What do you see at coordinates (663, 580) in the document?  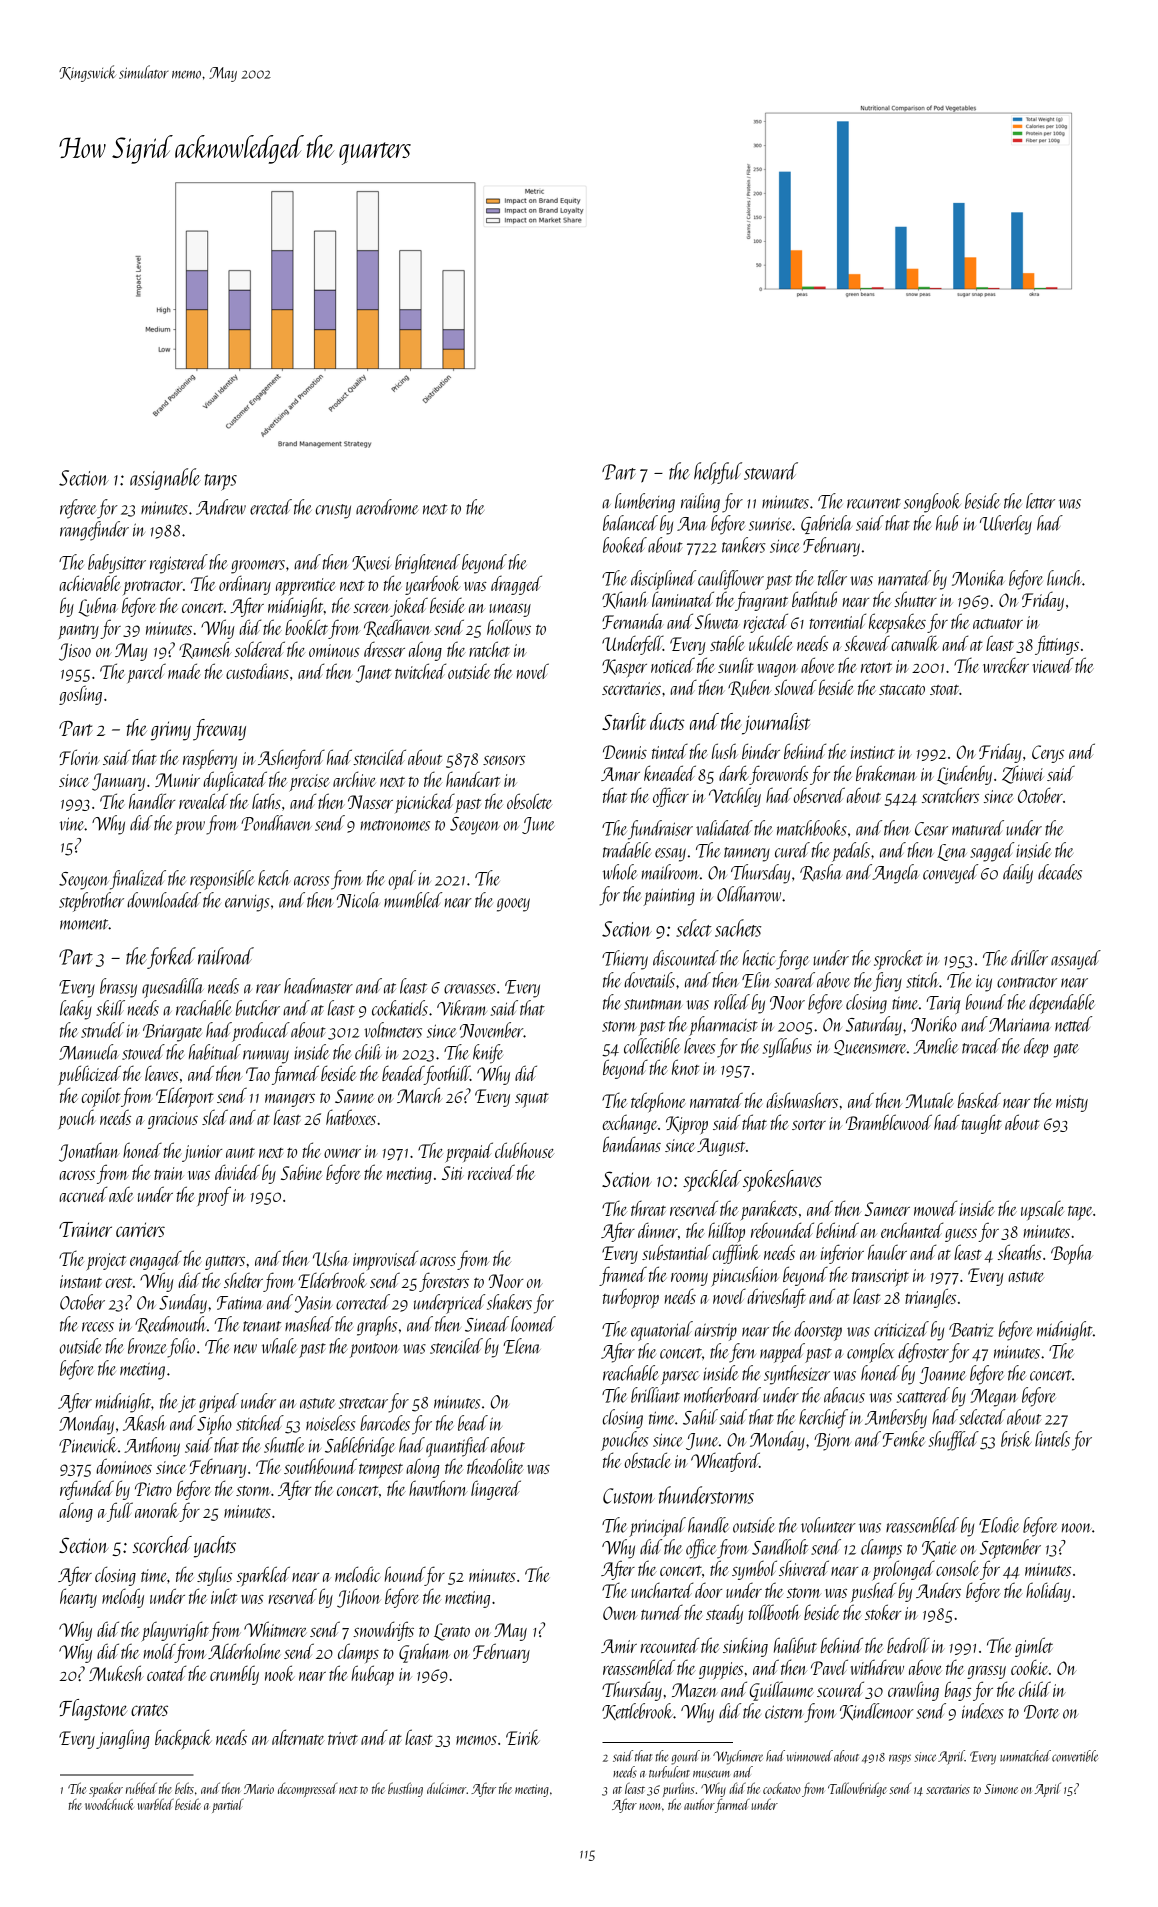 I see `disciplined` at bounding box center [663, 580].
